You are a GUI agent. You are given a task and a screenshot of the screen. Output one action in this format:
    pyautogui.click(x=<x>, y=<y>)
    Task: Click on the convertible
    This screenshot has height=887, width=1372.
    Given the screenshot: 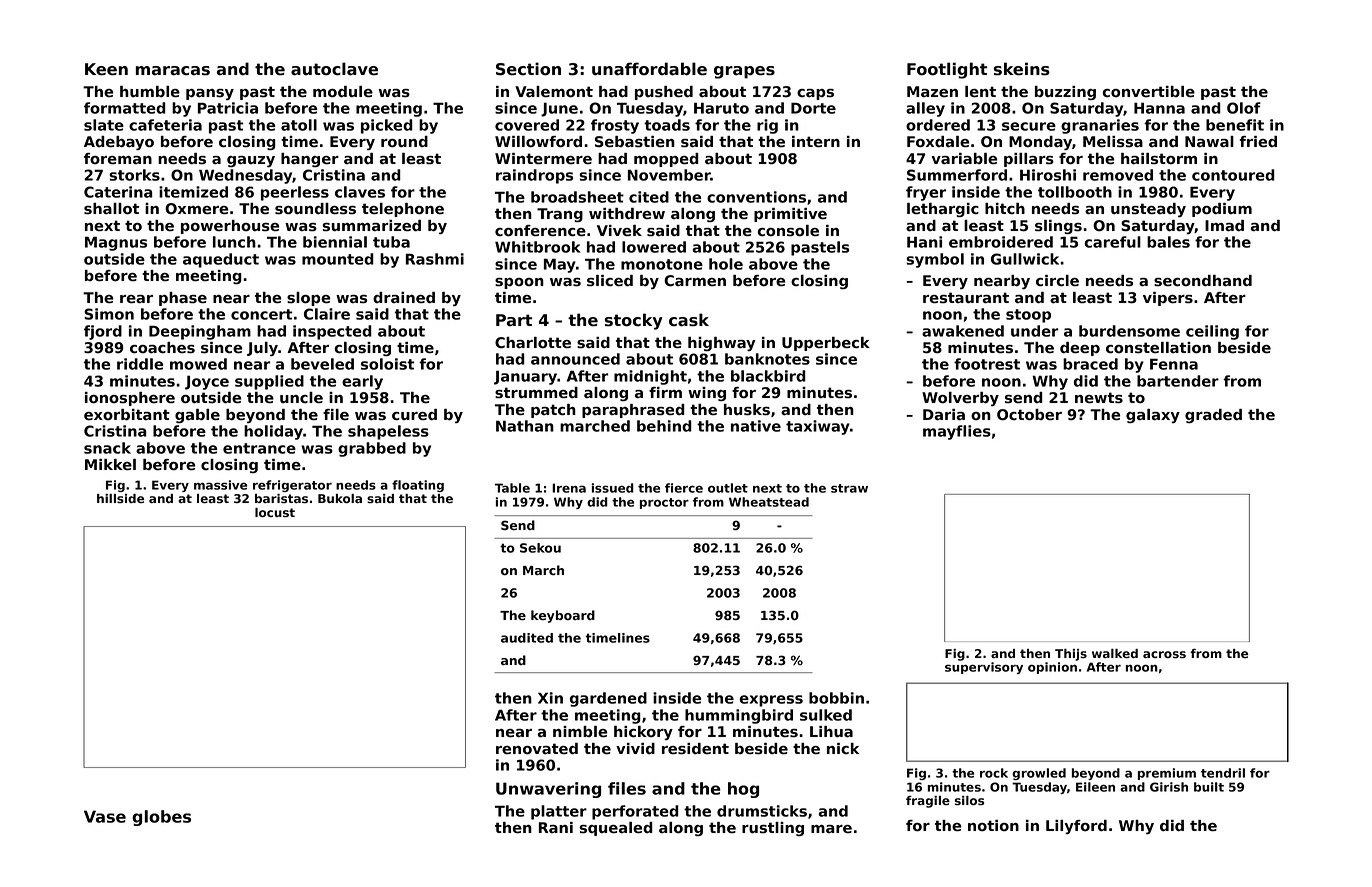 What is the action you would take?
    pyautogui.click(x=1149, y=92)
